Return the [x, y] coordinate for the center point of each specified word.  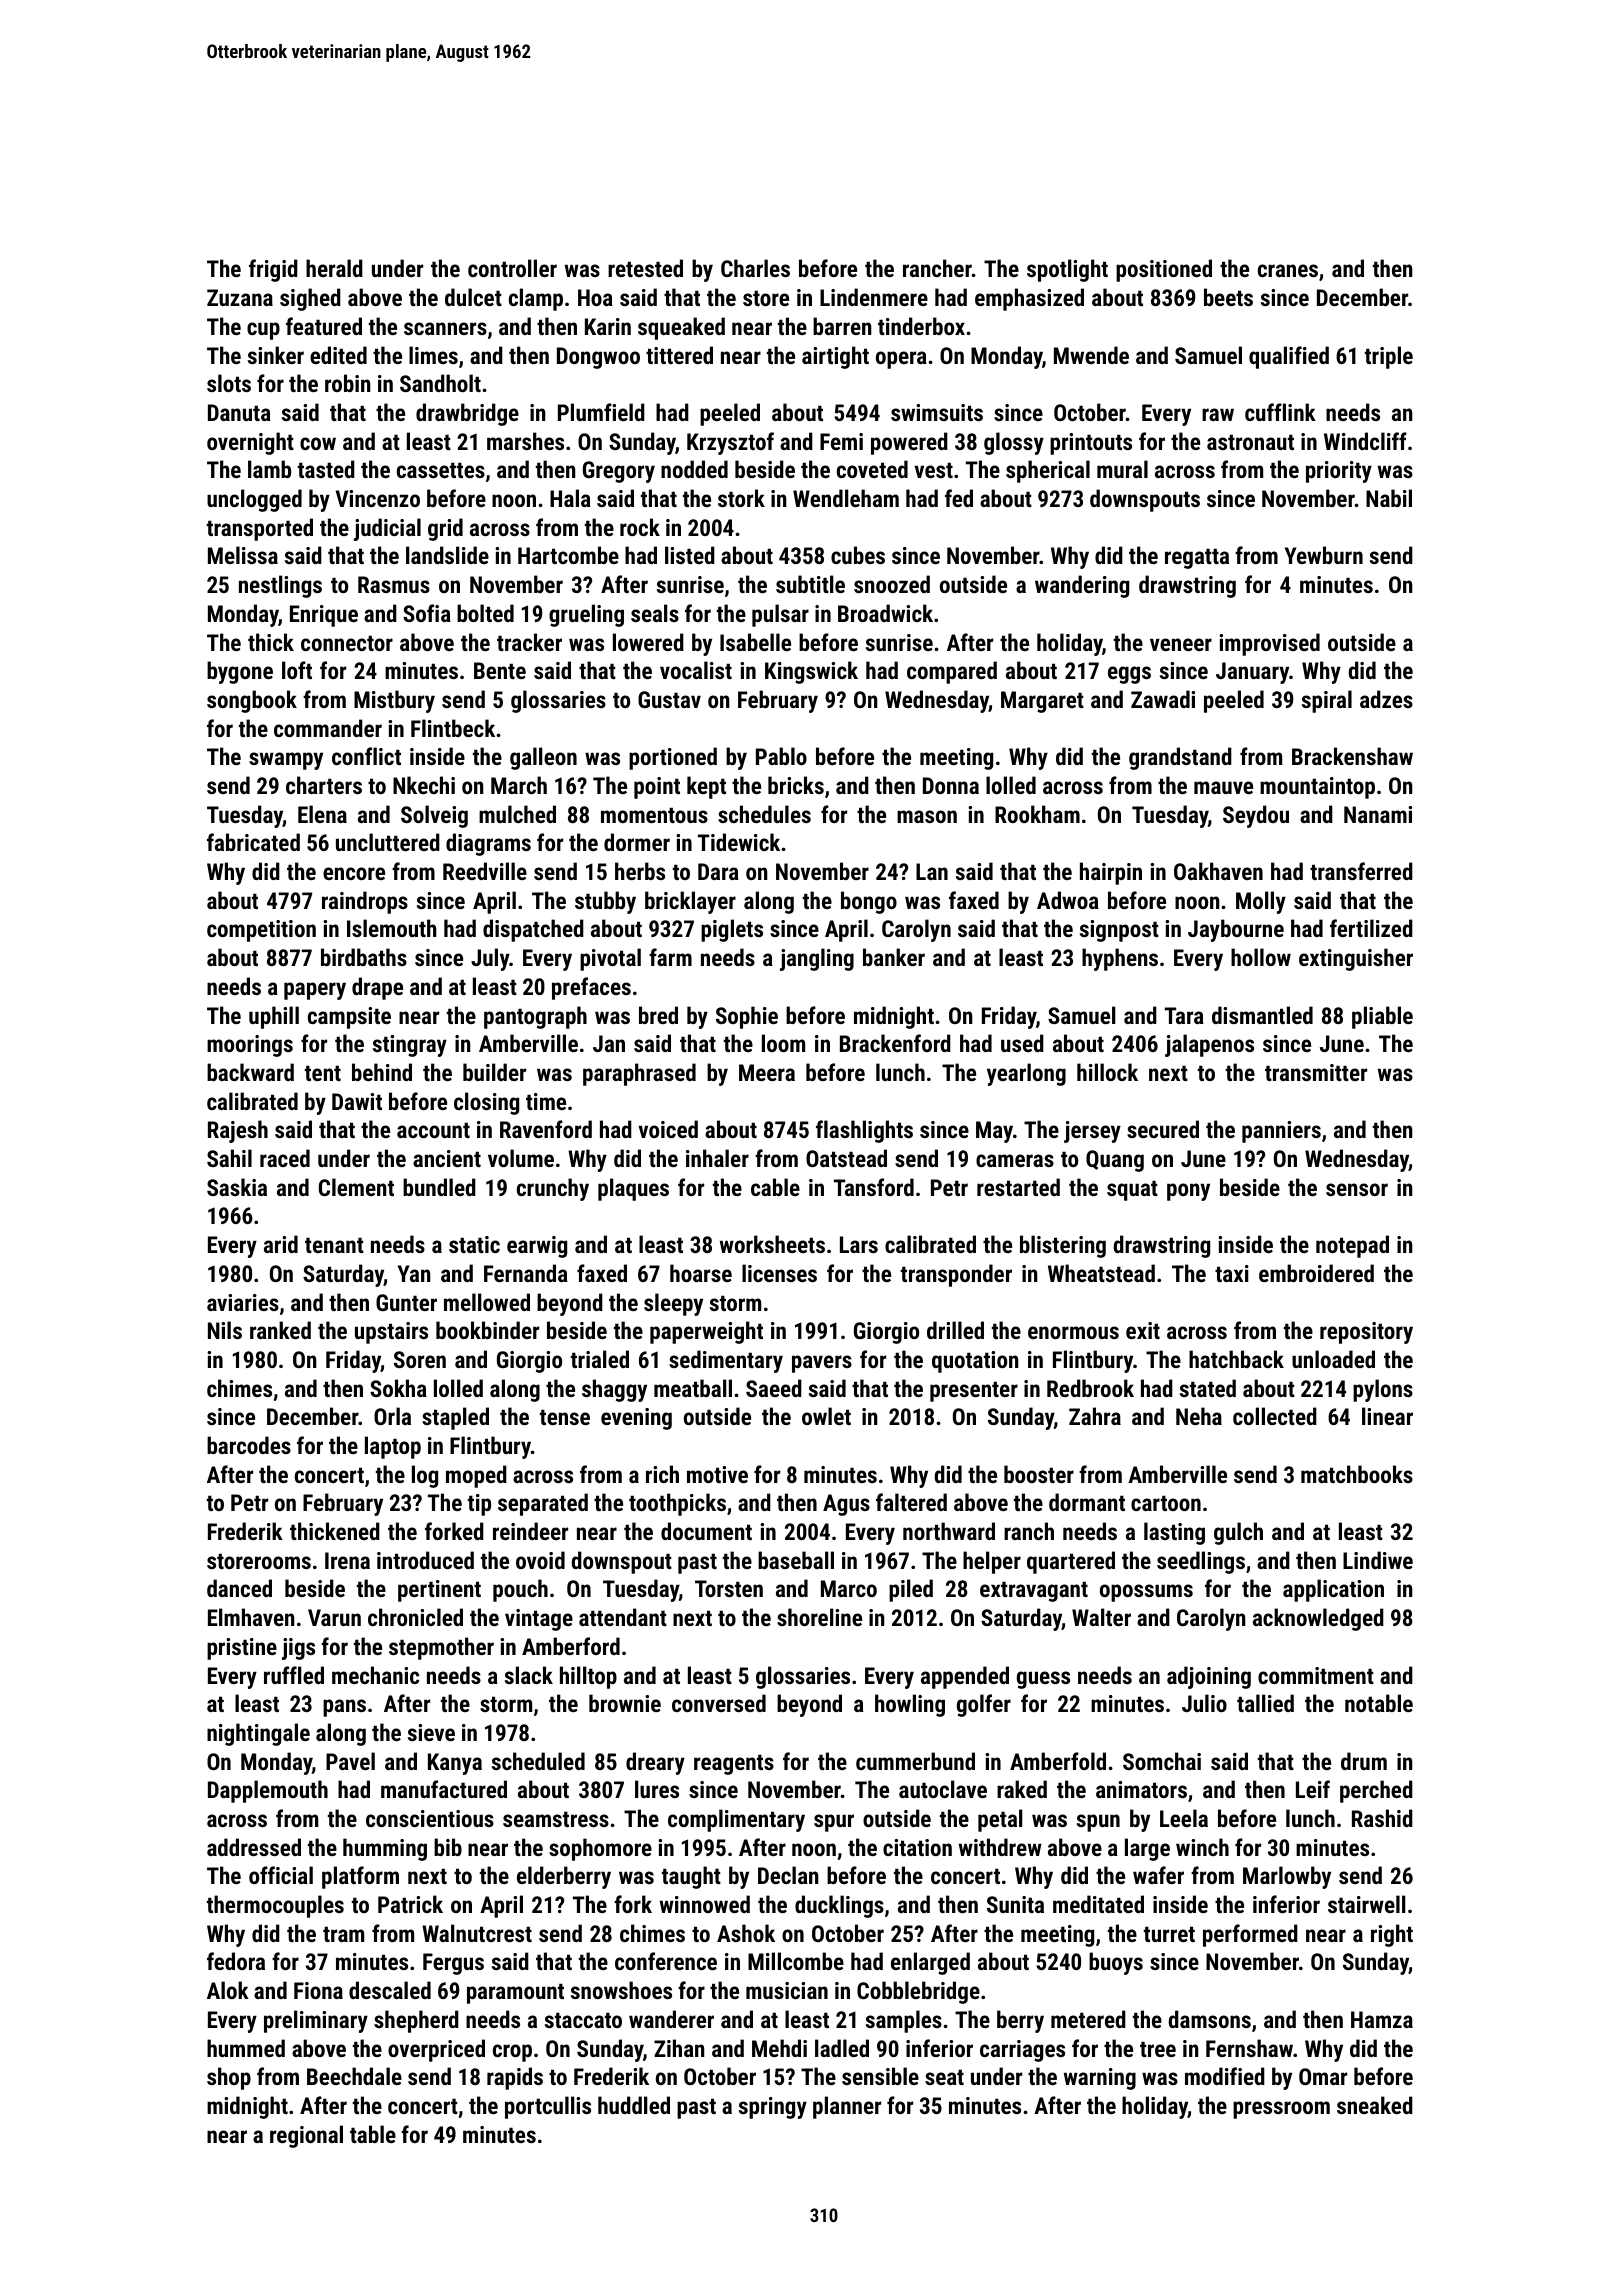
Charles [755, 268]
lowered [648, 642]
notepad [1352, 1246]
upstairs [391, 1333]
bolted [485, 613]
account [433, 1130]
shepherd [416, 2021]
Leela [1184, 1818]
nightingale [258, 1734]
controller [512, 268]
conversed [719, 1703]
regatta [1197, 558]
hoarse [701, 1273]
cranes [1288, 270]
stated [1208, 1388]
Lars [859, 1244]
